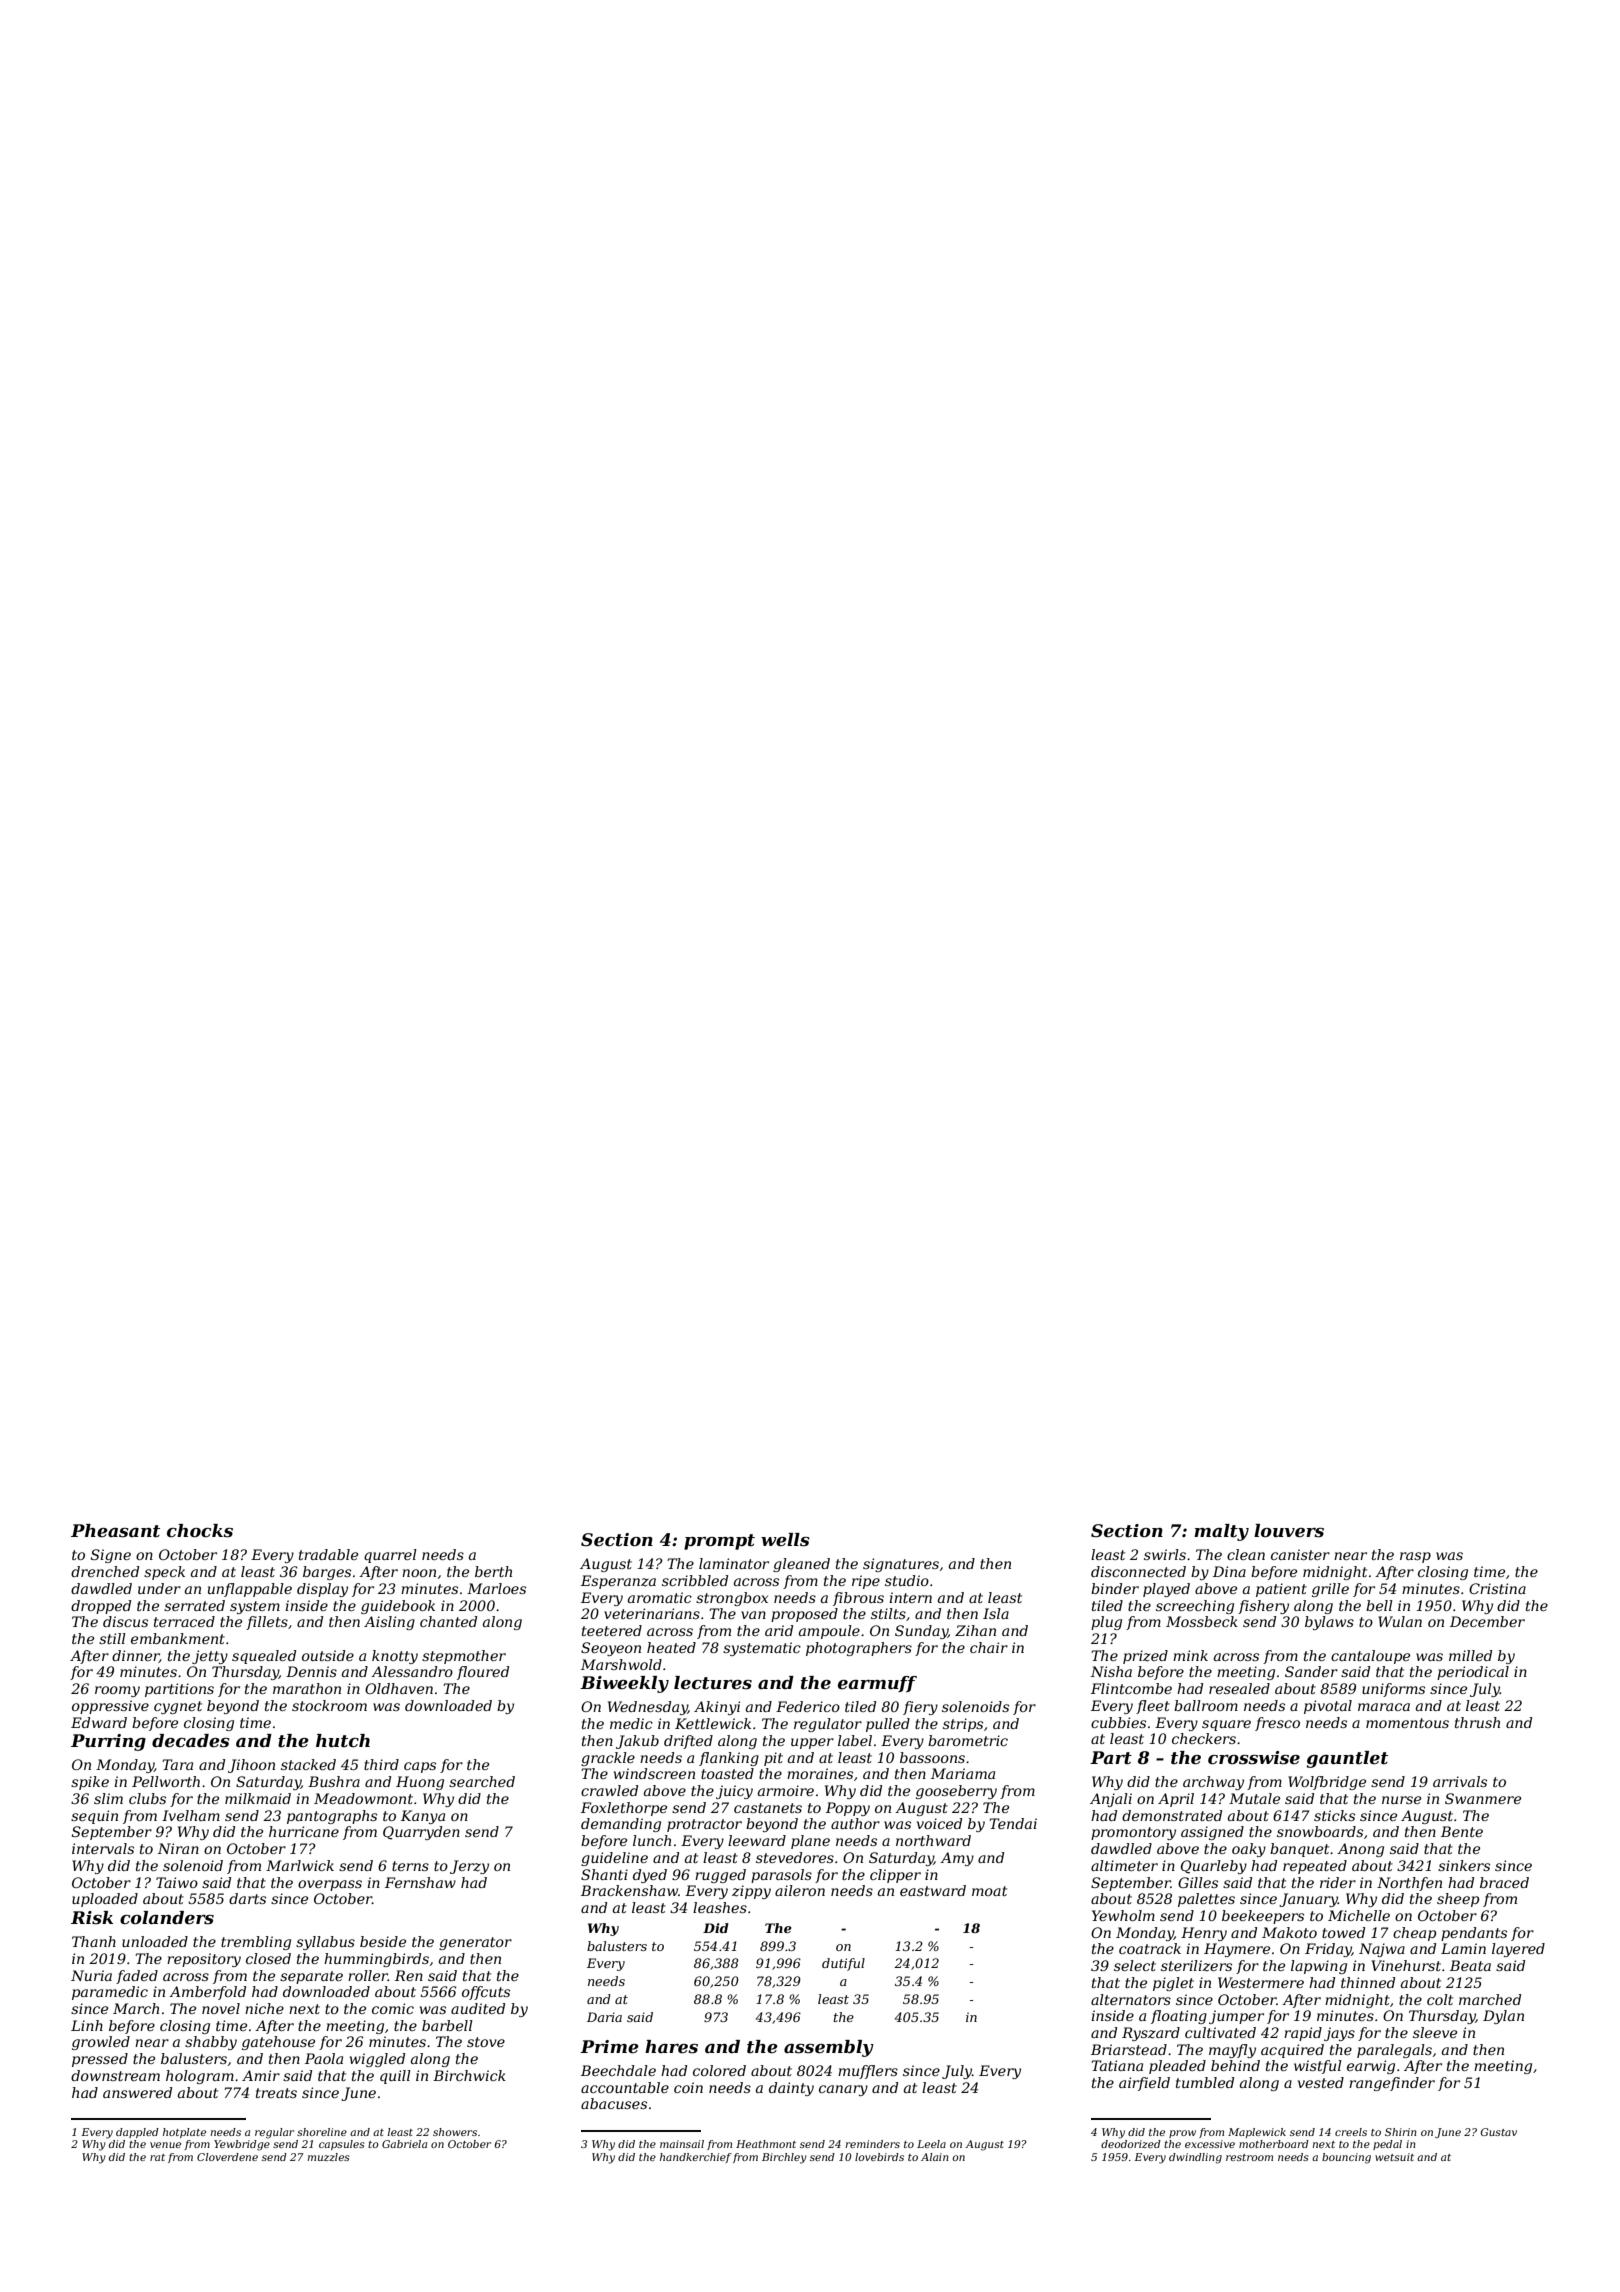 This screenshot has width=1620, height=2292. I want to click on prompt, so click(719, 1542).
